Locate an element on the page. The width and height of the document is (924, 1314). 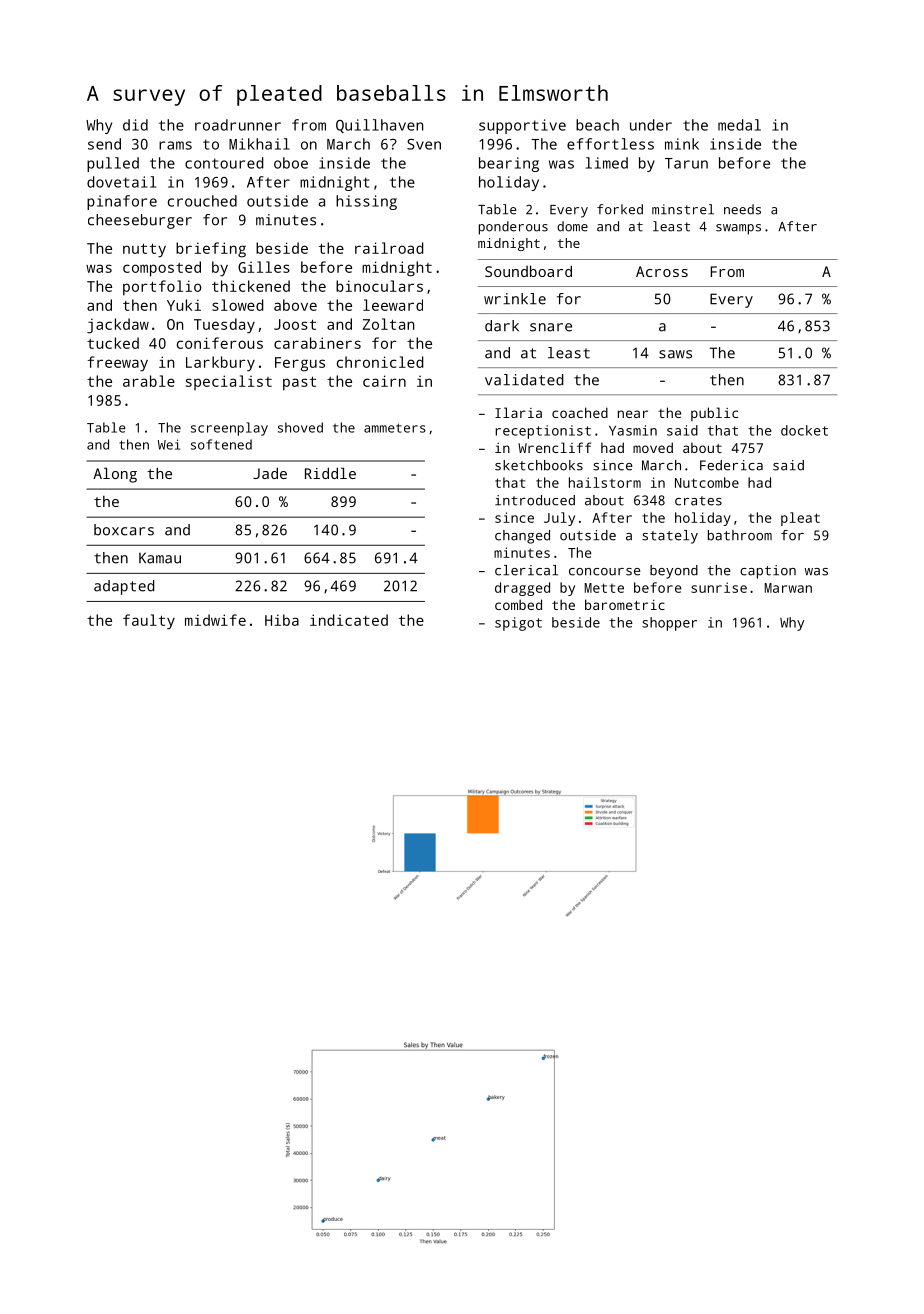
Across is located at coordinates (662, 271).
